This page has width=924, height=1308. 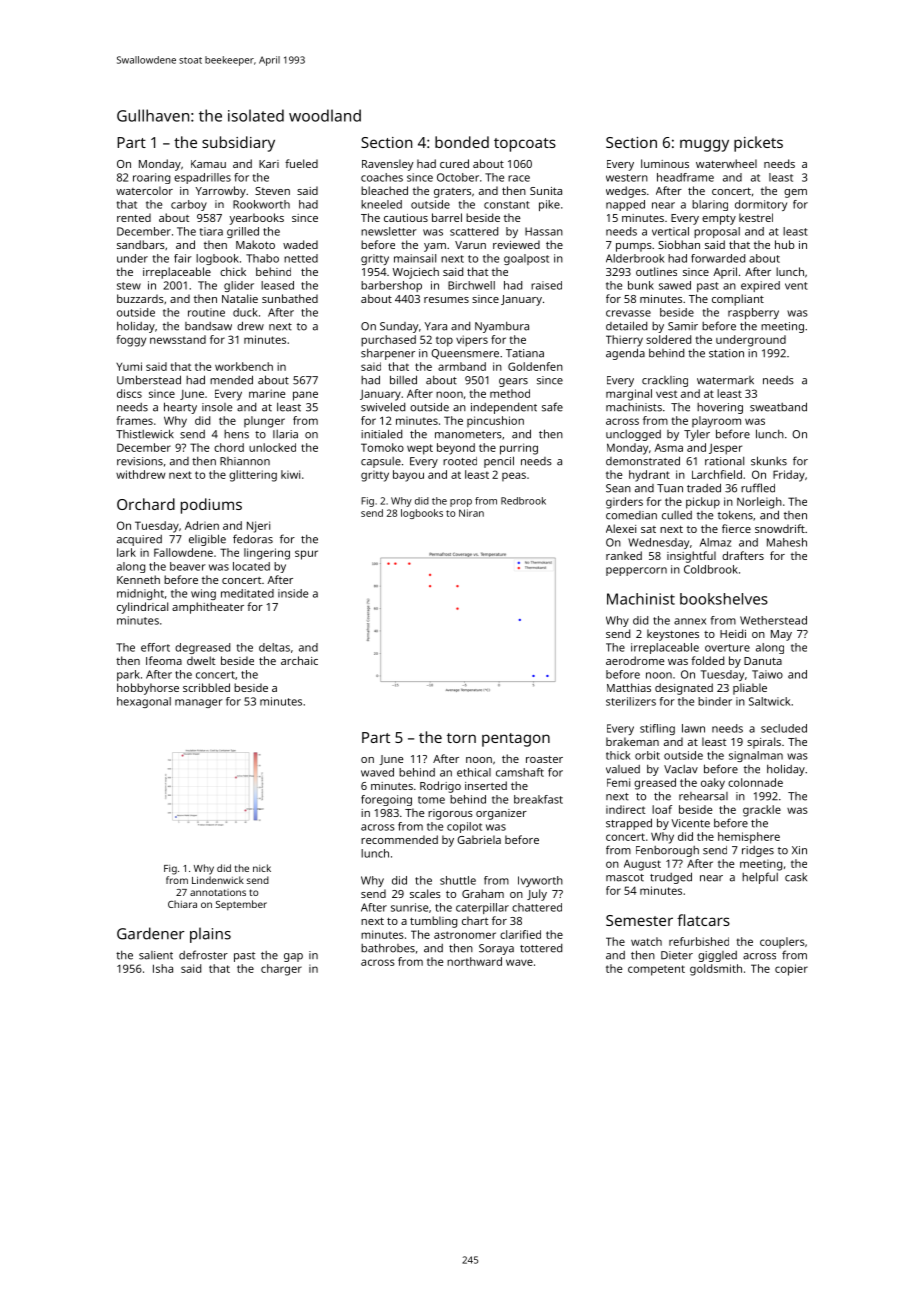 What do you see at coordinates (151, 178) in the page?
I see `roaring` at bounding box center [151, 178].
